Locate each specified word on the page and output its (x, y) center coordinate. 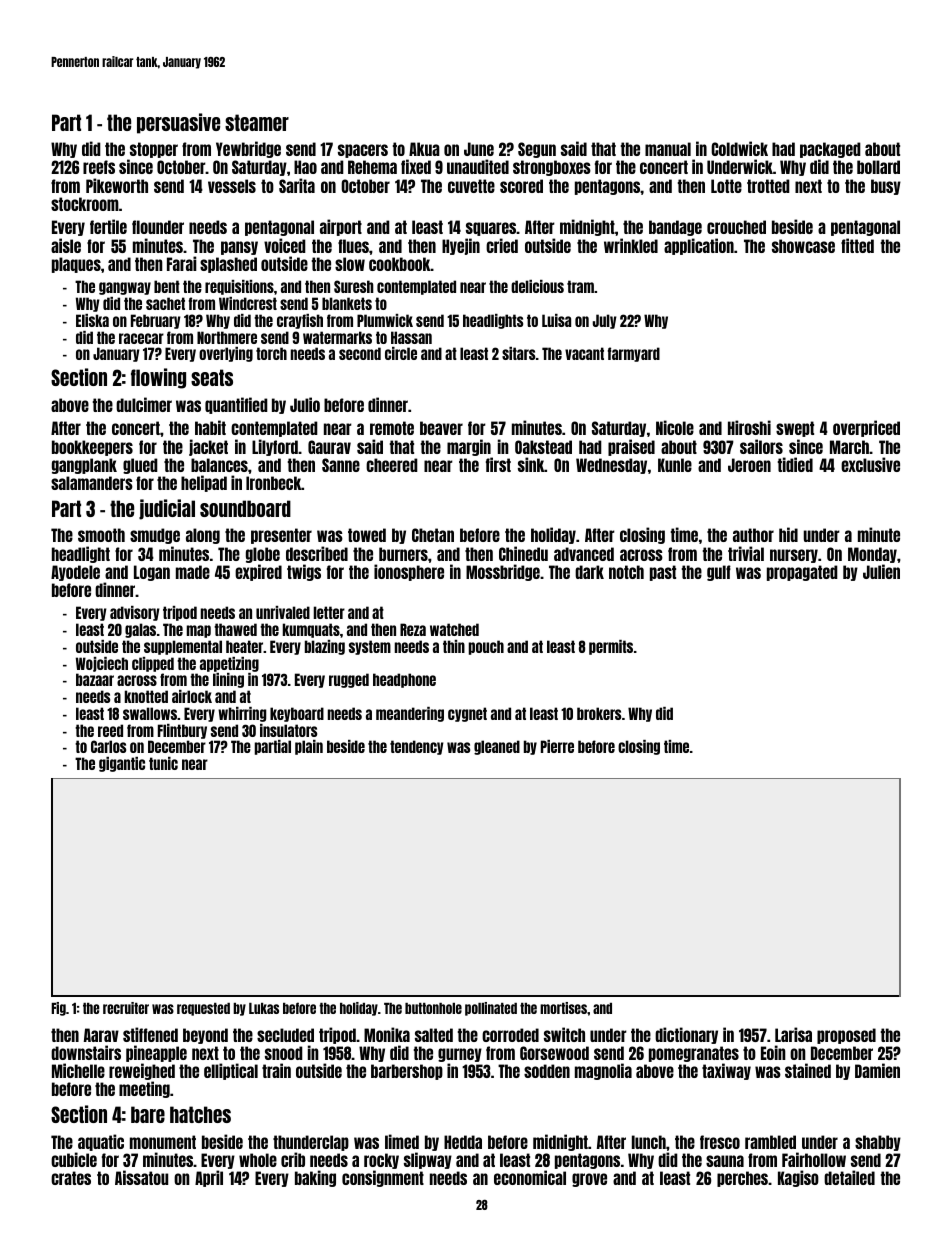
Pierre (557, 746)
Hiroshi (749, 427)
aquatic (101, 1142)
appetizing (229, 664)
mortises (563, 1008)
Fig (58, 1009)
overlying (226, 354)
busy (886, 187)
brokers (599, 713)
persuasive (178, 123)
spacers (363, 151)
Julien (881, 571)
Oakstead (543, 447)
